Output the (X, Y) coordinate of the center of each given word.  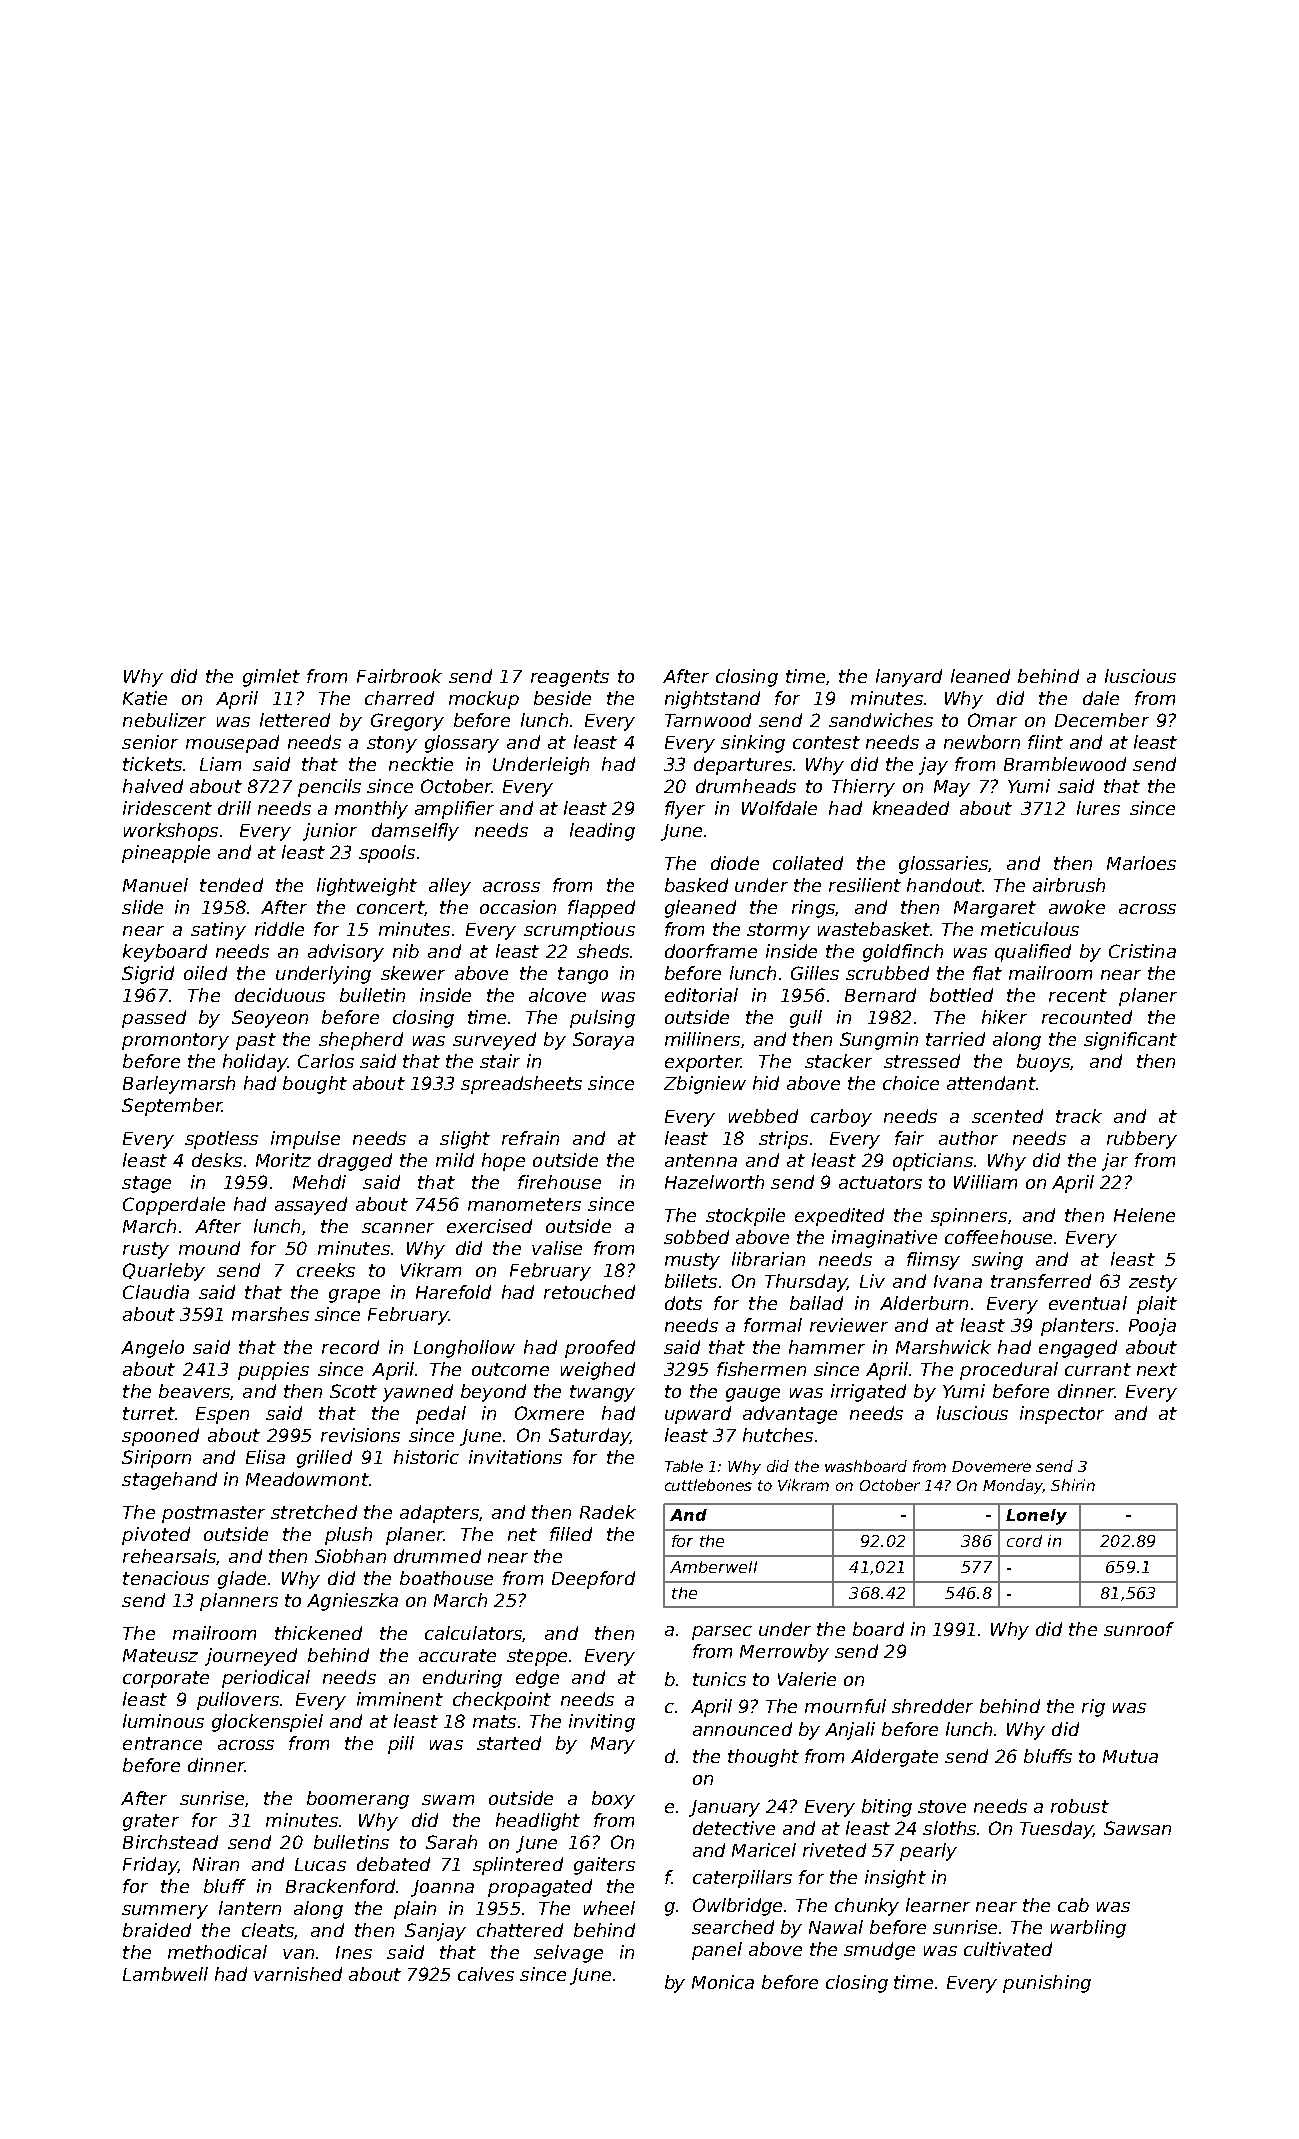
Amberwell (713, 1567)
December (1102, 720)
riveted (834, 1850)
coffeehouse (998, 1237)
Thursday (806, 1283)
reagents (570, 678)
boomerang (358, 1800)
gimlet (271, 678)
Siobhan (350, 1556)
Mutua (1130, 1756)
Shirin (1073, 1485)
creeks (326, 1270)
